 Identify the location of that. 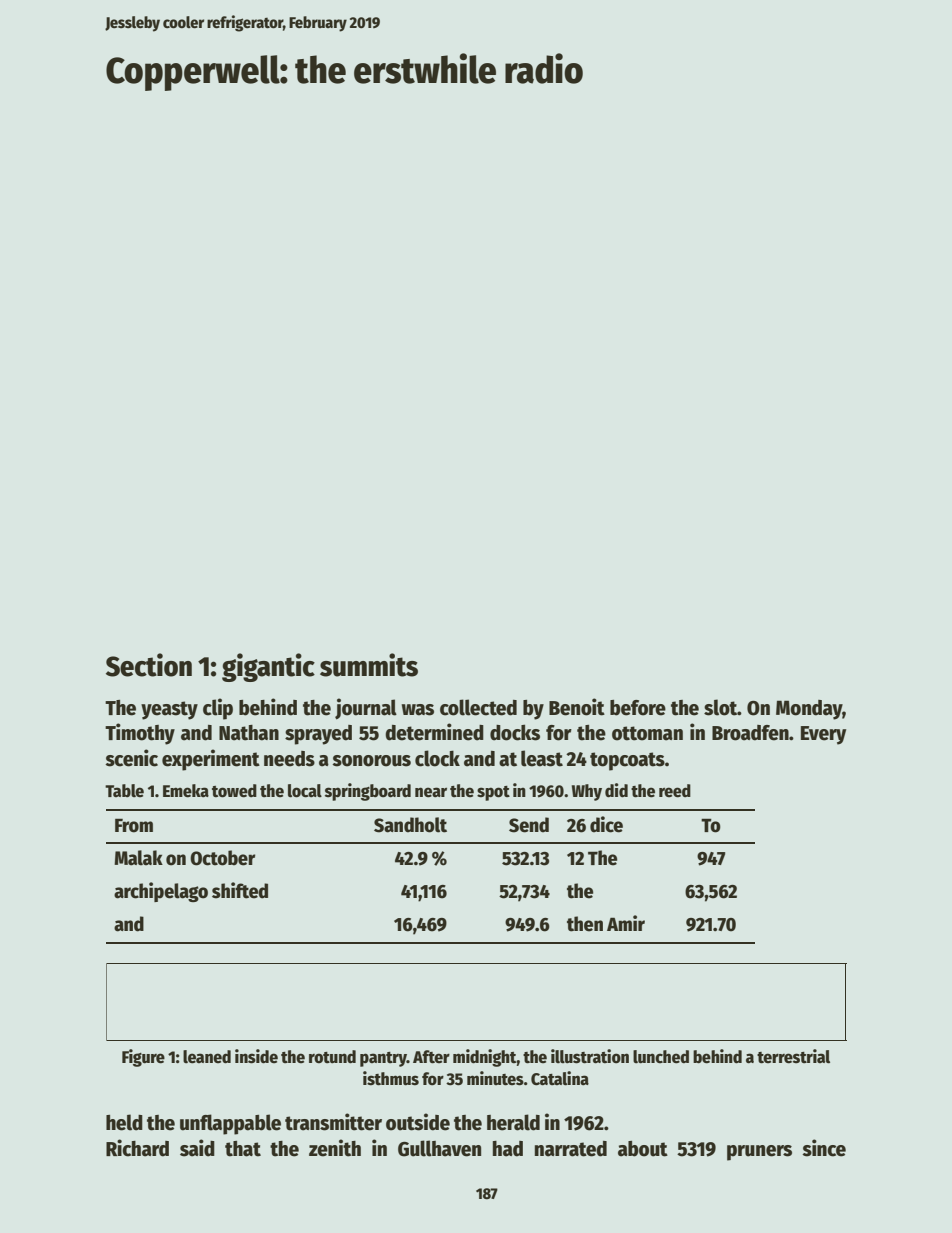
(243, 1149).
